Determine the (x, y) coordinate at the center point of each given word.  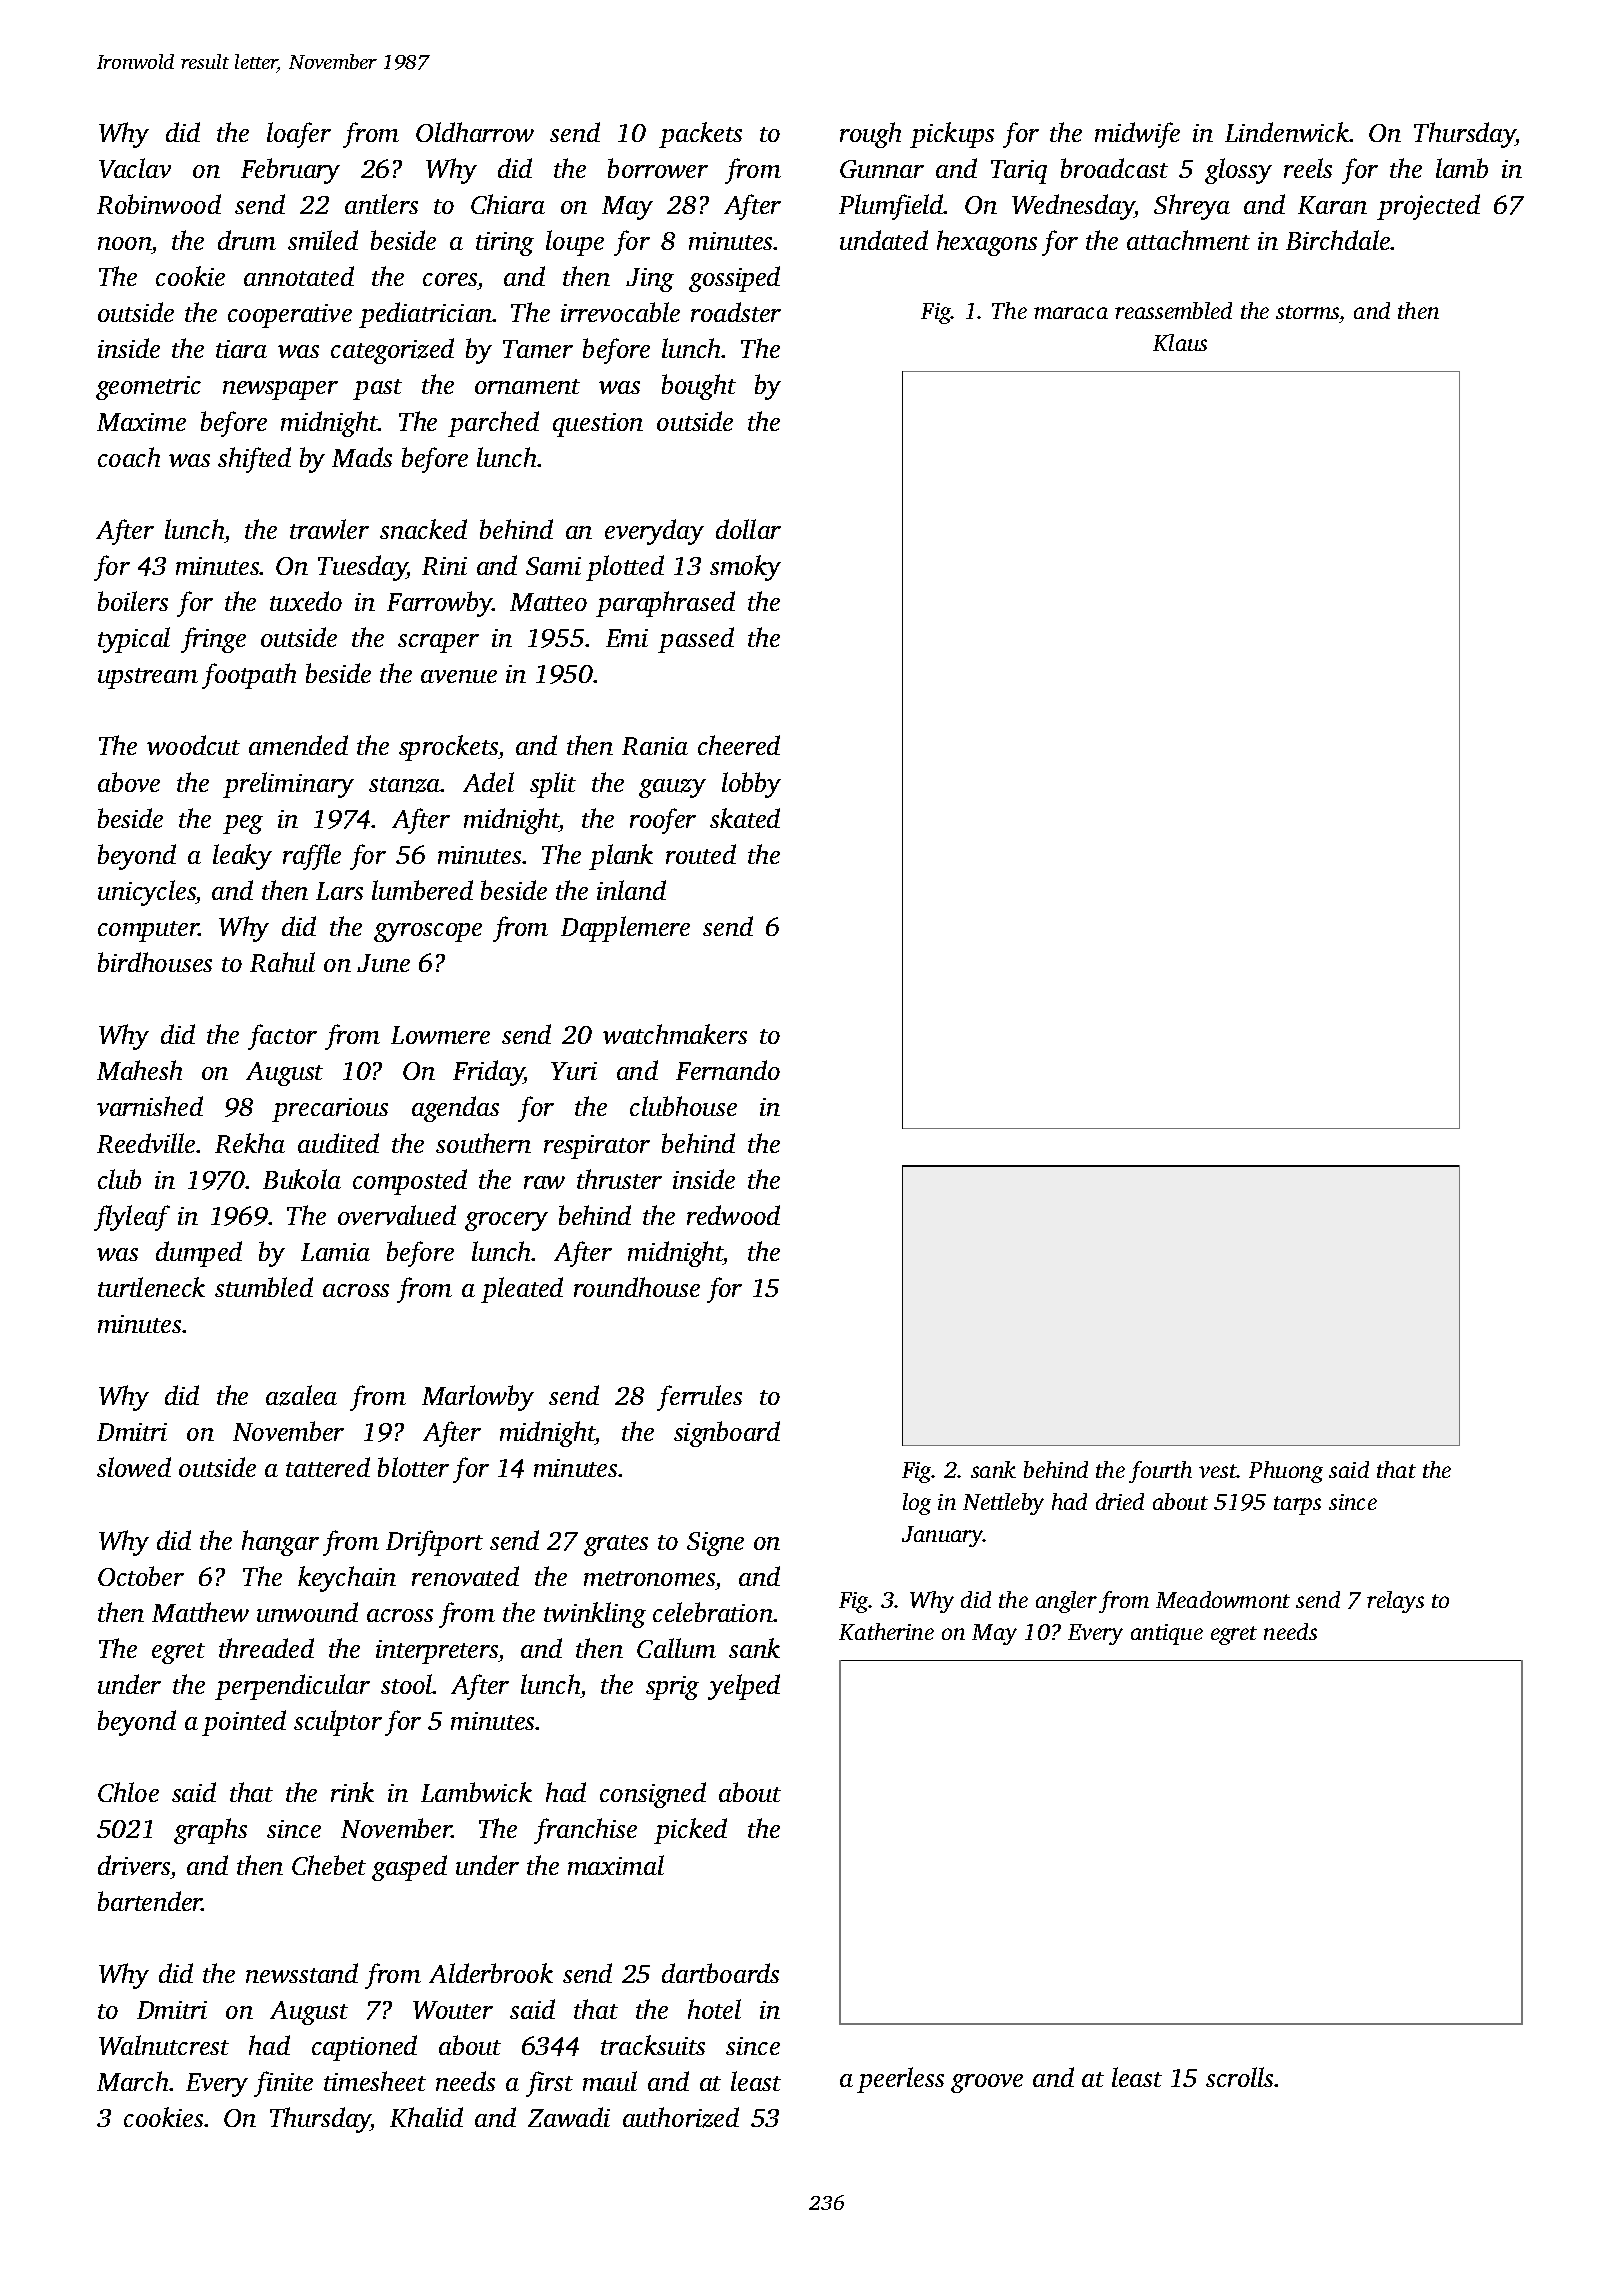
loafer (299, 135)
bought (699, 387)
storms (1307, 312)
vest (1218, 1471)
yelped (744, 1687)
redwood (733, 1215)
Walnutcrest (164, 2045)
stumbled (264, 1287)
